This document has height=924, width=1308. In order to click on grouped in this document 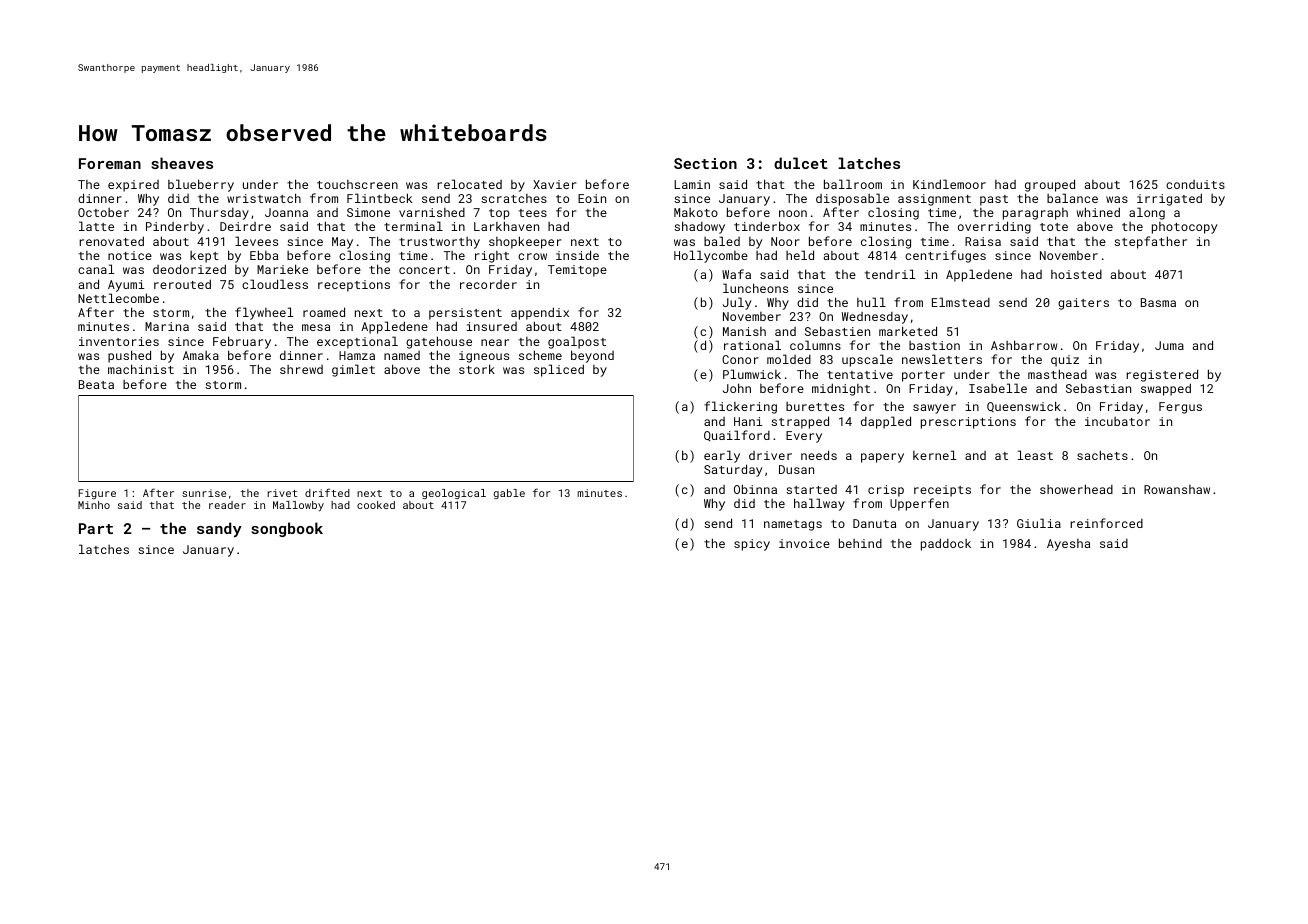, I will do `click(1050, 185)`.
